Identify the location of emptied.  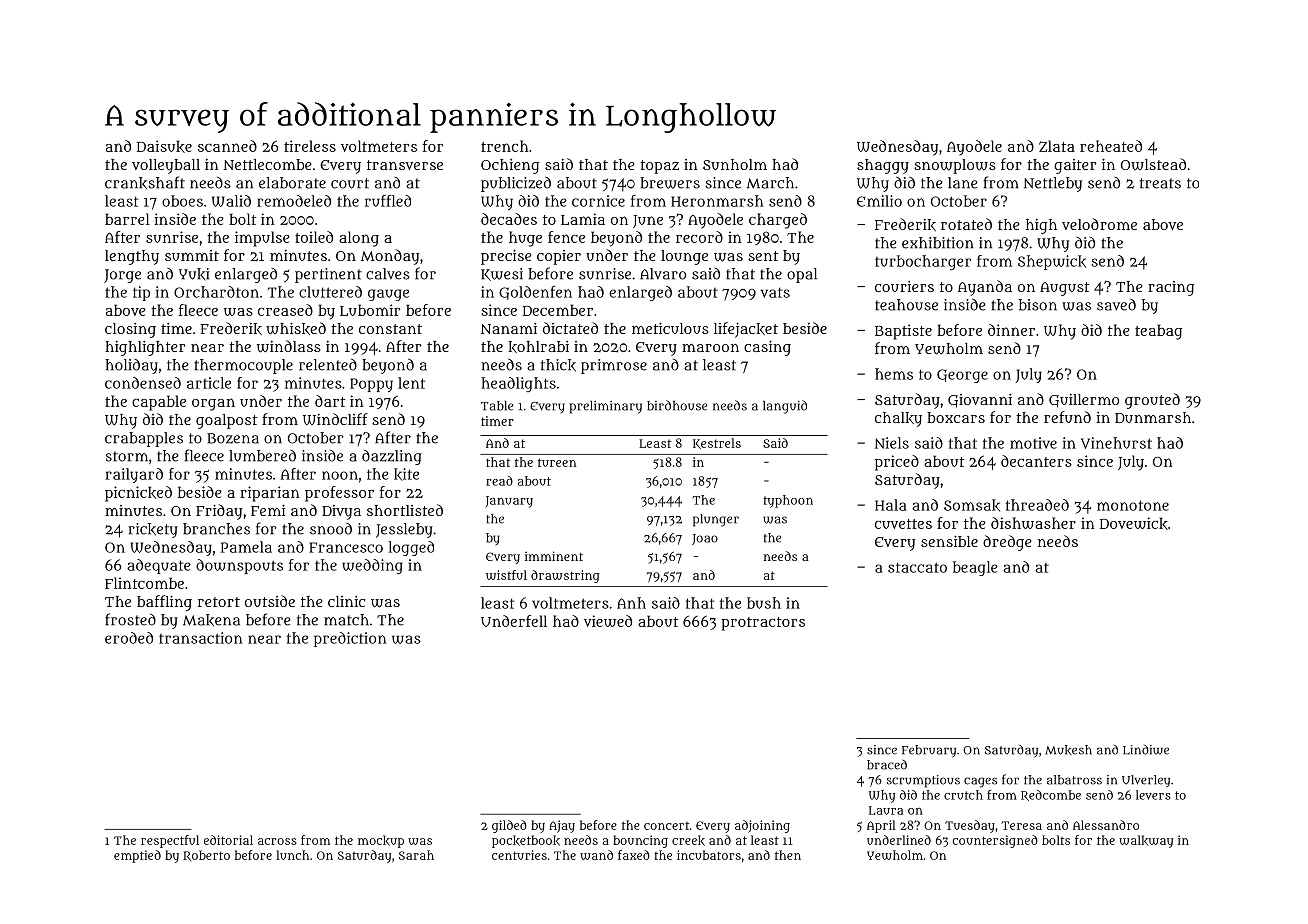
(137, 856).
